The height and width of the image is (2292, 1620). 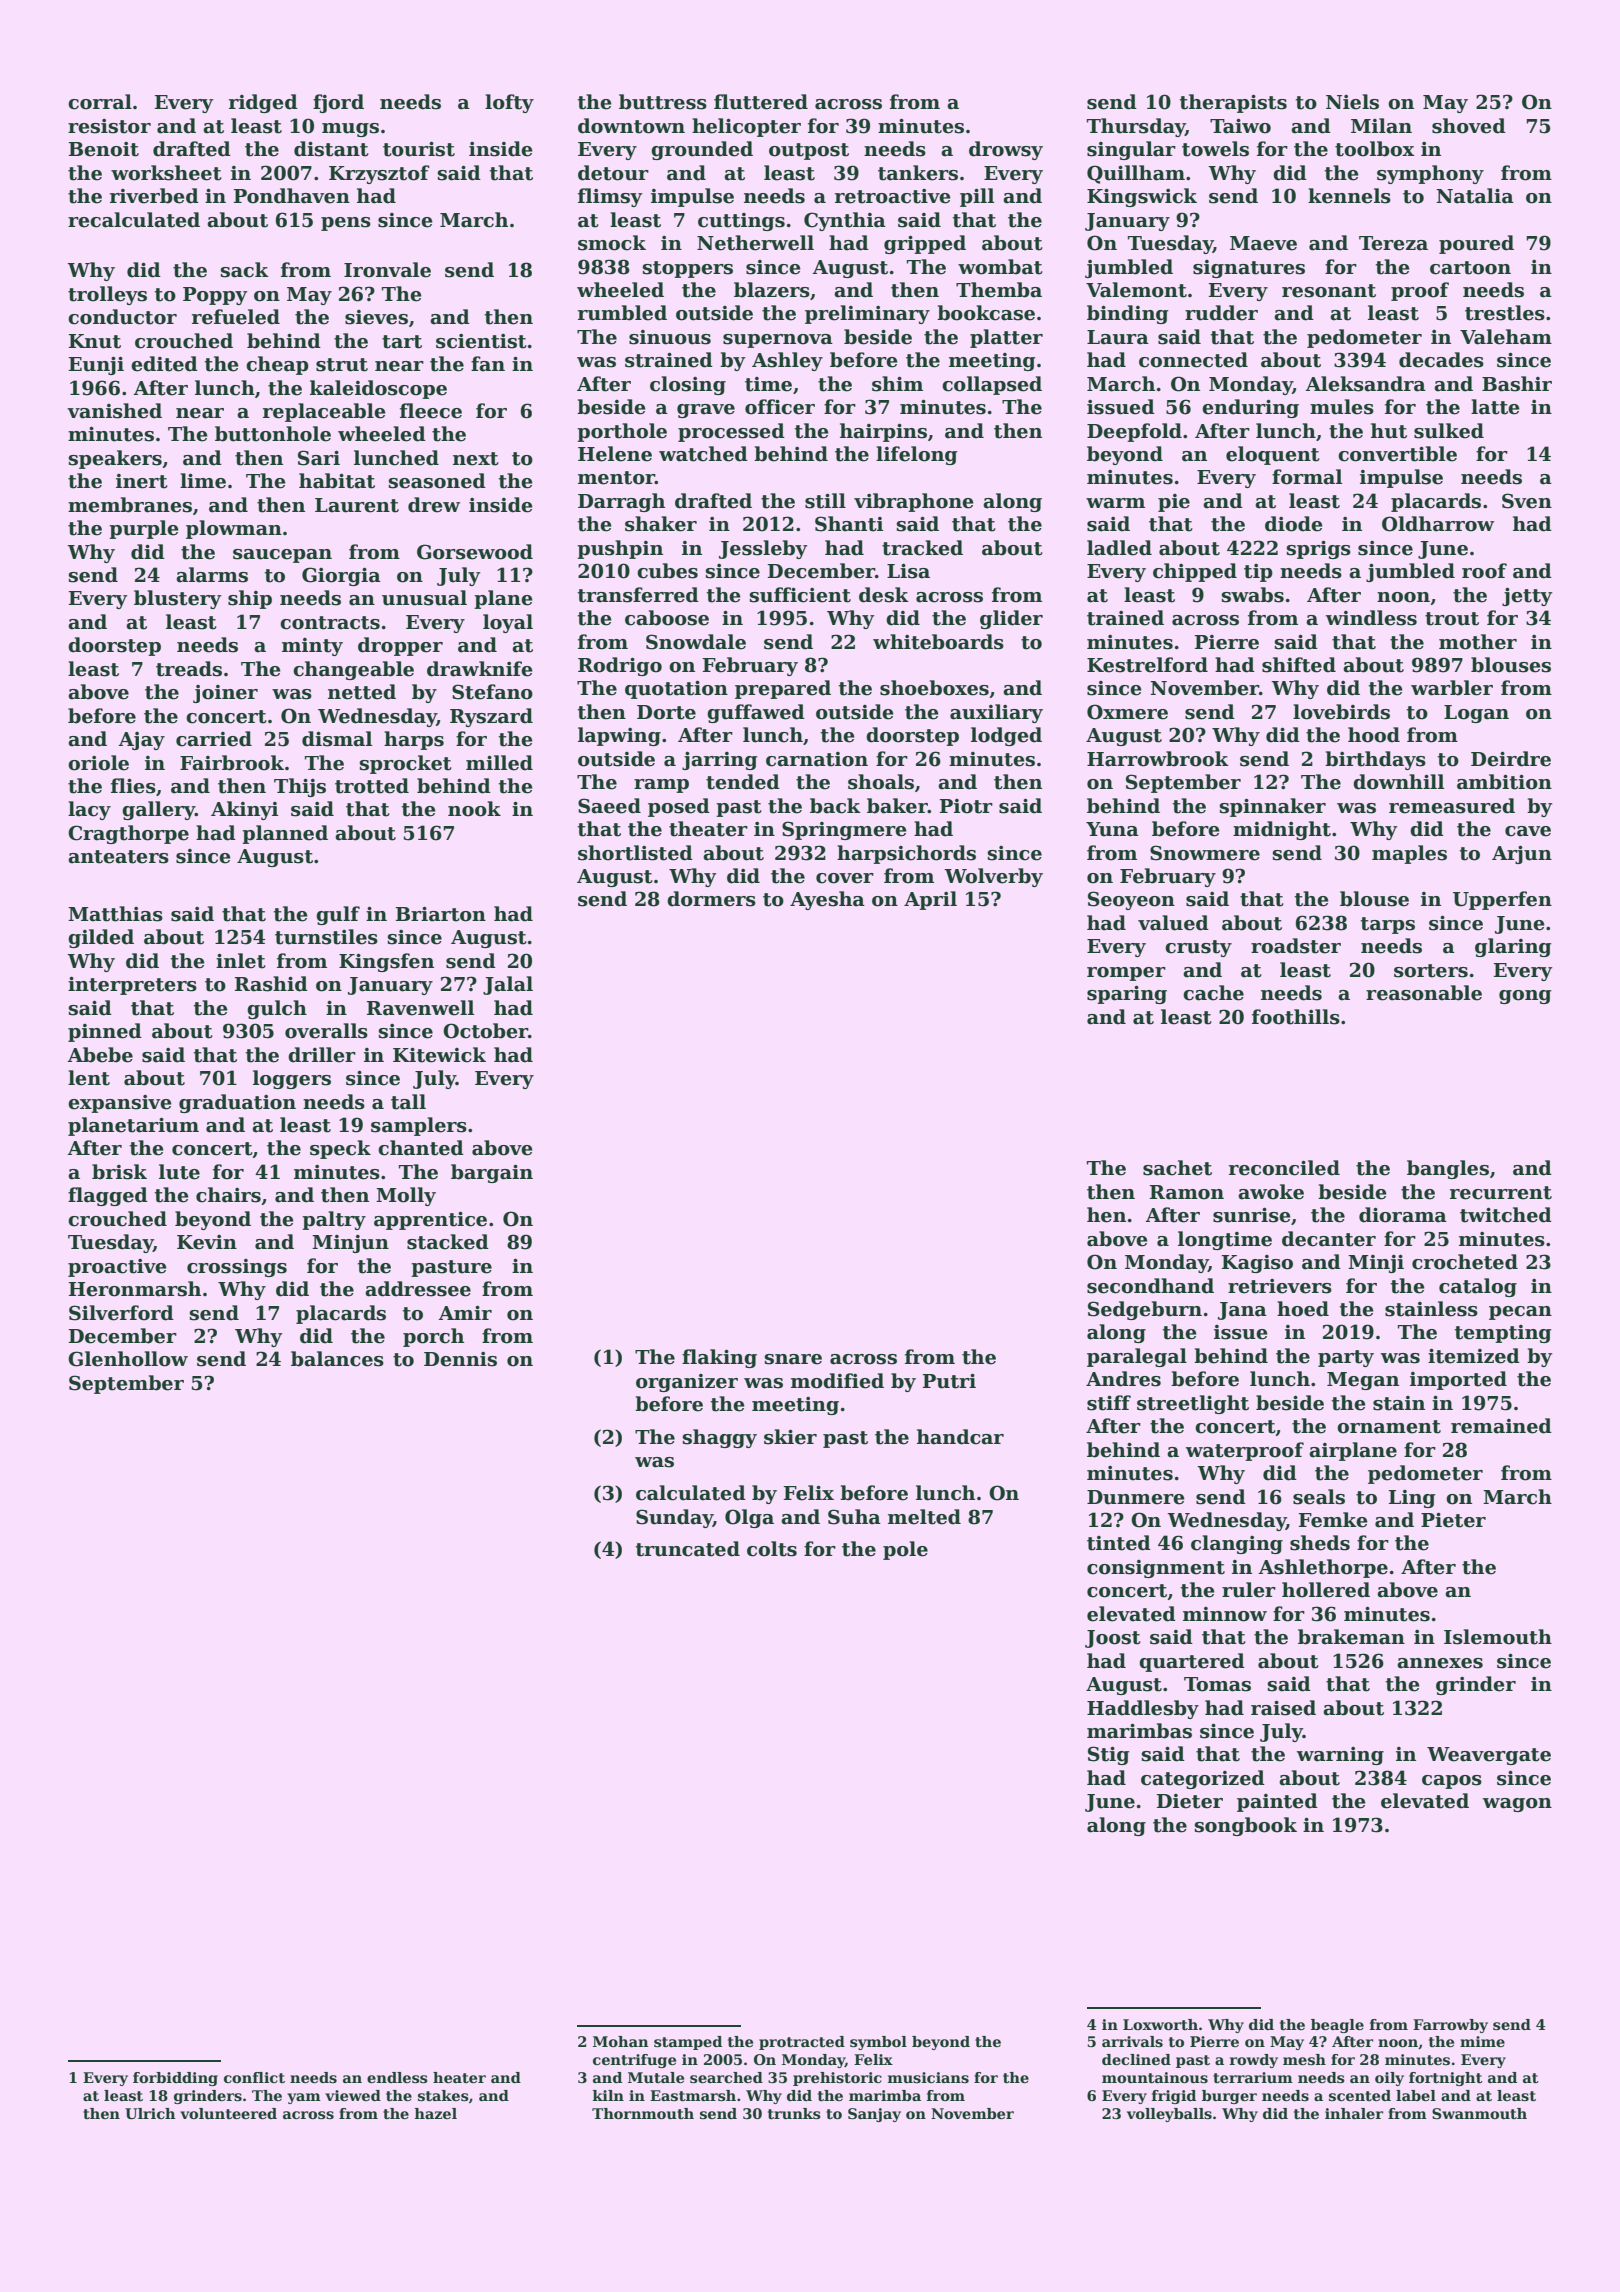 I want to click on diorama, so click(x=1403, y=1215).
